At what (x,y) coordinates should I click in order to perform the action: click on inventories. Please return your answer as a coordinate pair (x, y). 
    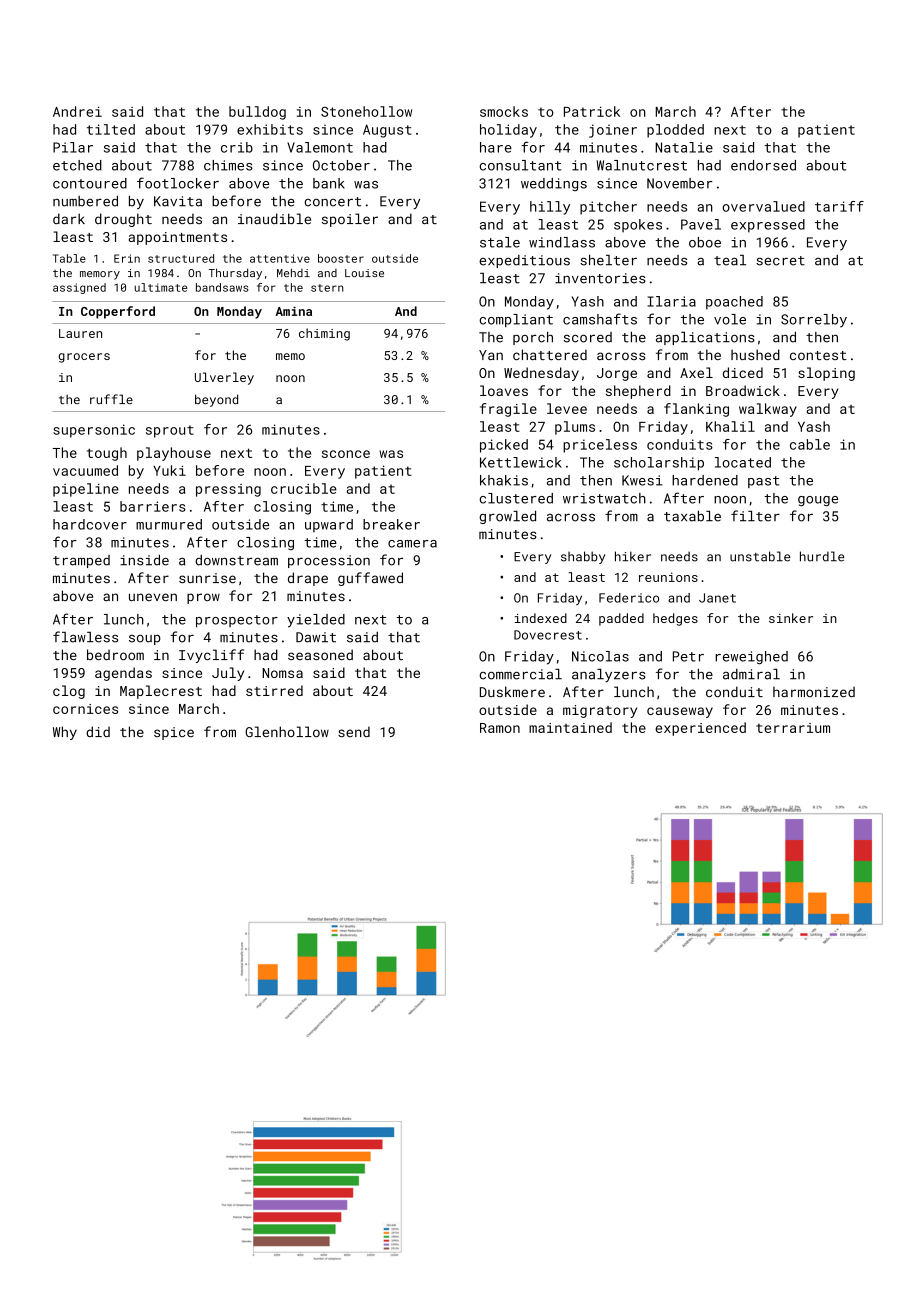
    Looking at the image, I should click on (600, 278).
